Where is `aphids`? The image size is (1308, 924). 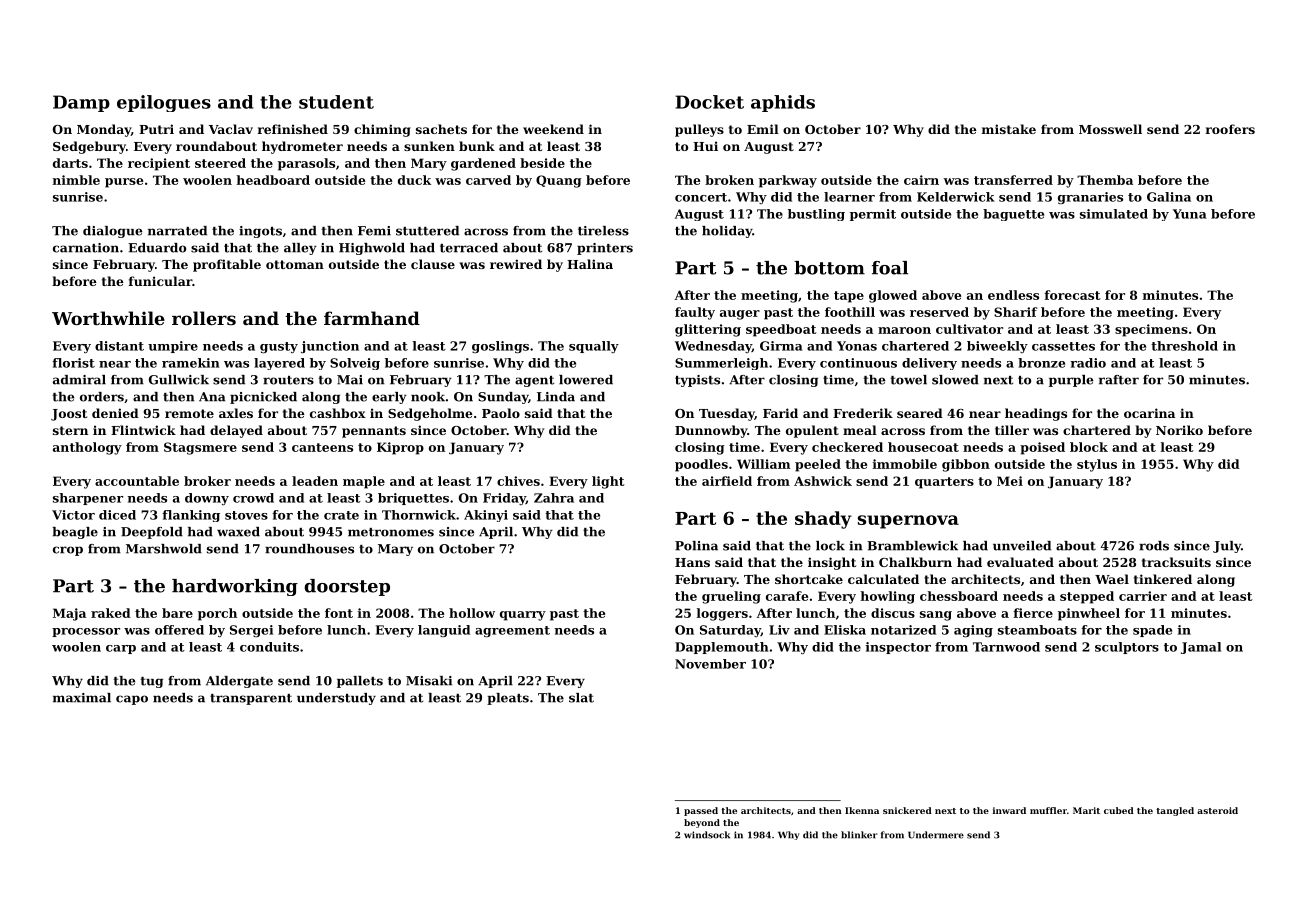
aphids is located at coordinates (783, 103).
